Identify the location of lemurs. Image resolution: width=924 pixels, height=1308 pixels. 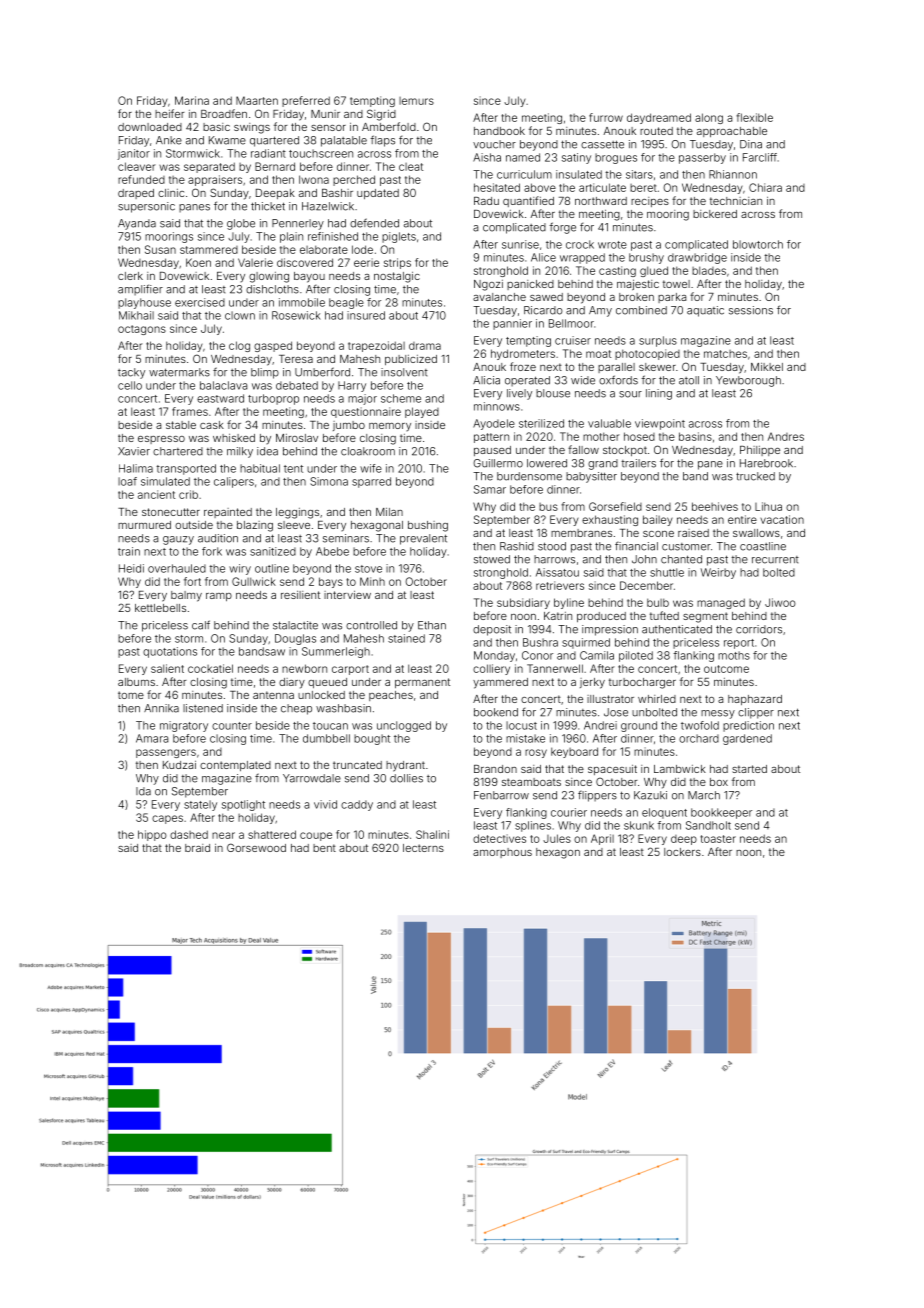
(416, 101).
